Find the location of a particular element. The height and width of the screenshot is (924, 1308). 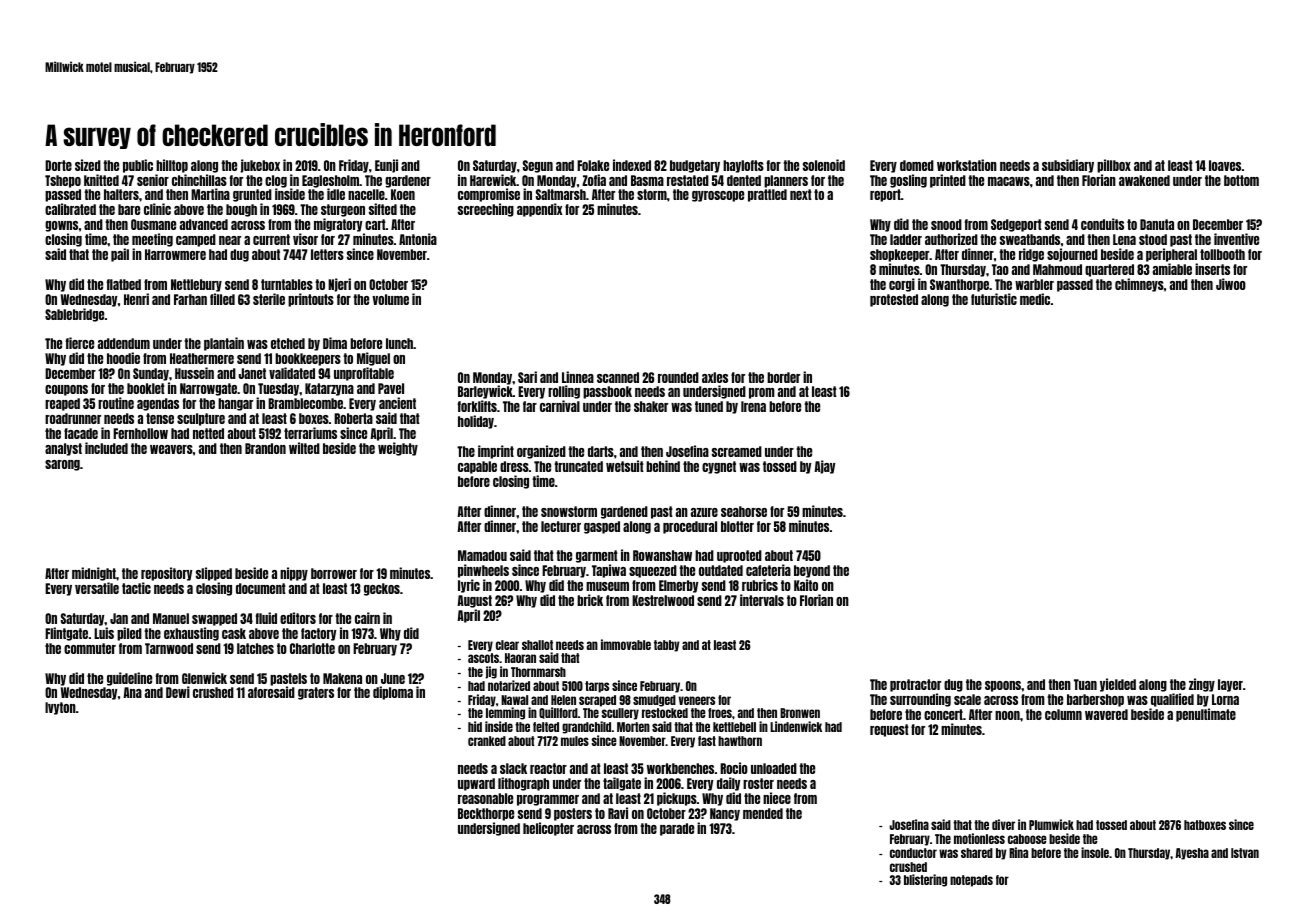

bottom is located at coordinates (1241, 180).
